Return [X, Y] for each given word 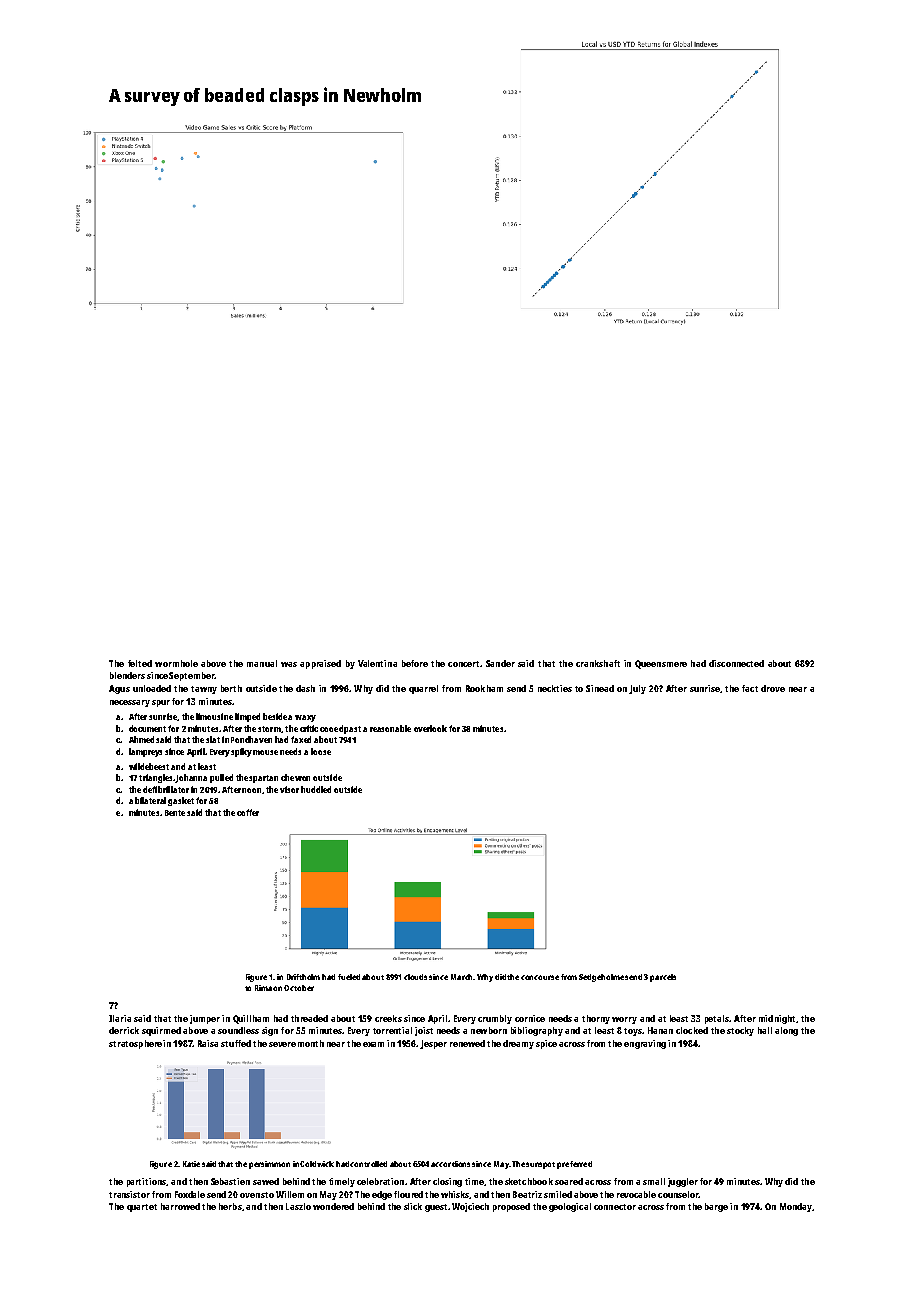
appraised [320, 664]
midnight [777, 1019]
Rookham [484, 688]
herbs [230, 1206]
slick [413, 1206]
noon [253, 791]
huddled [316, 789]
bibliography [537, 1031]
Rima [263, 988]
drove [773, 688]
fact [750, 688]
